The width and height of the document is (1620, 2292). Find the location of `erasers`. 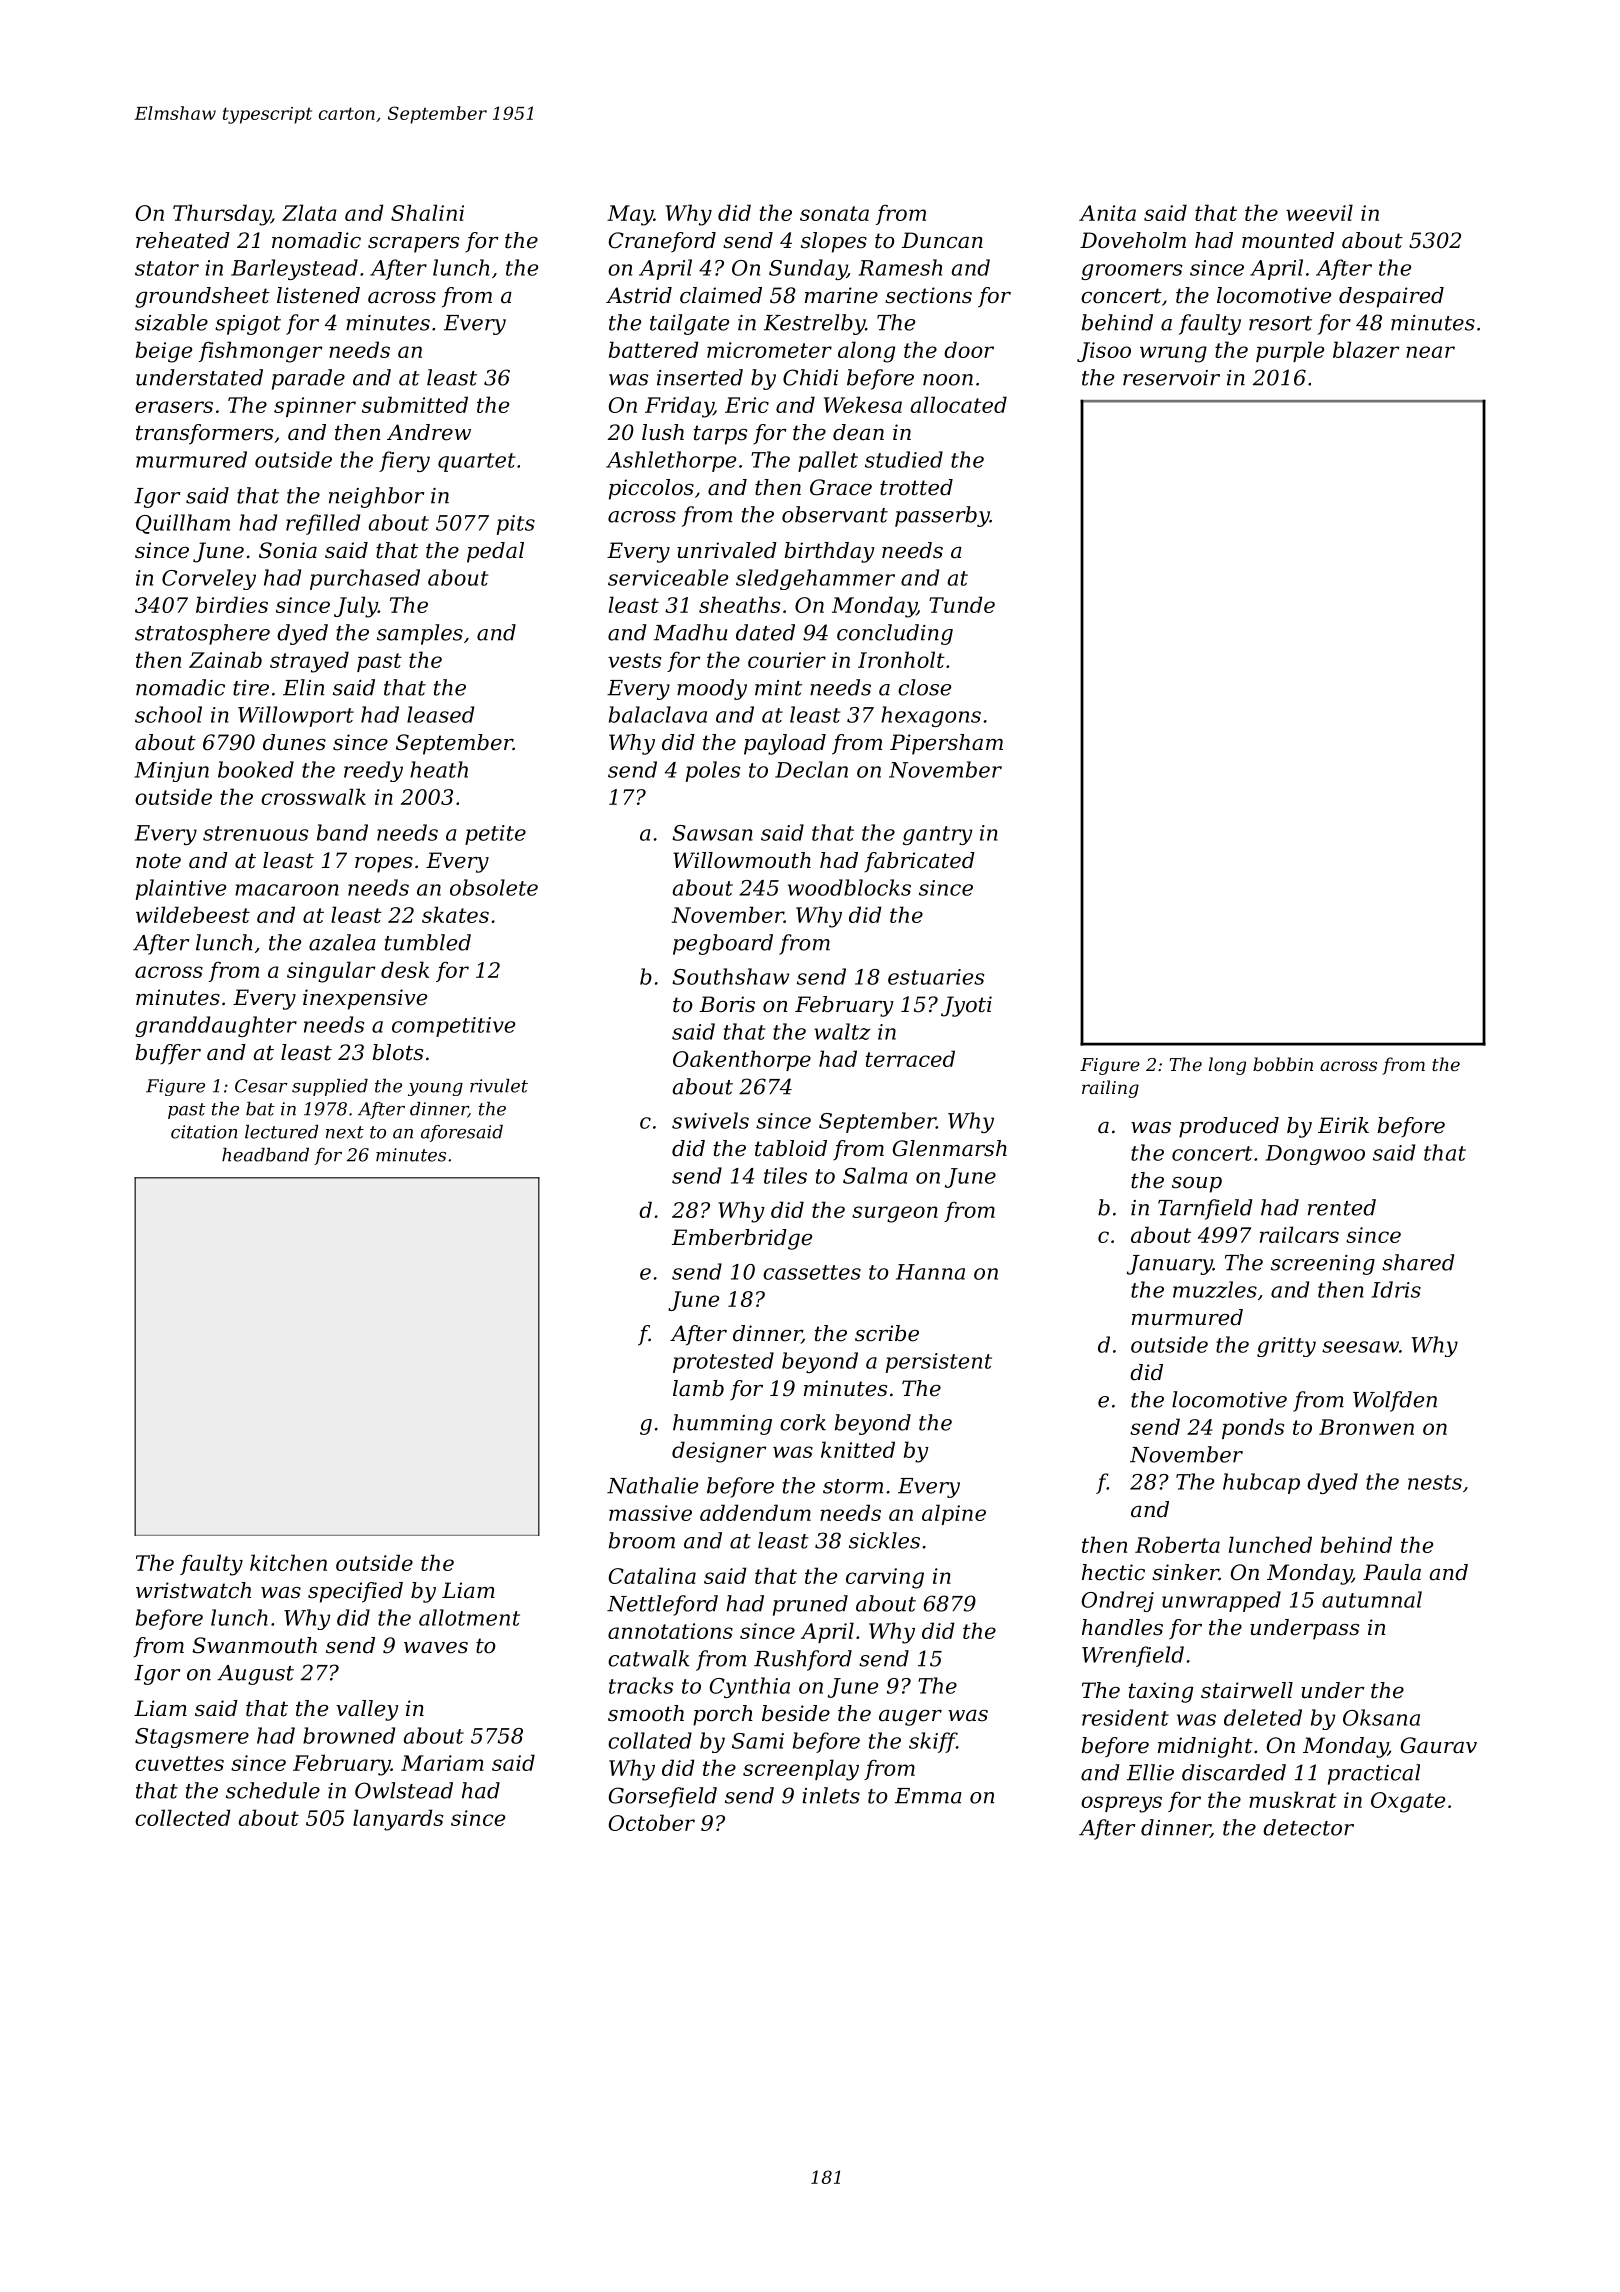

erasers is located at coordinates (174, 407).
